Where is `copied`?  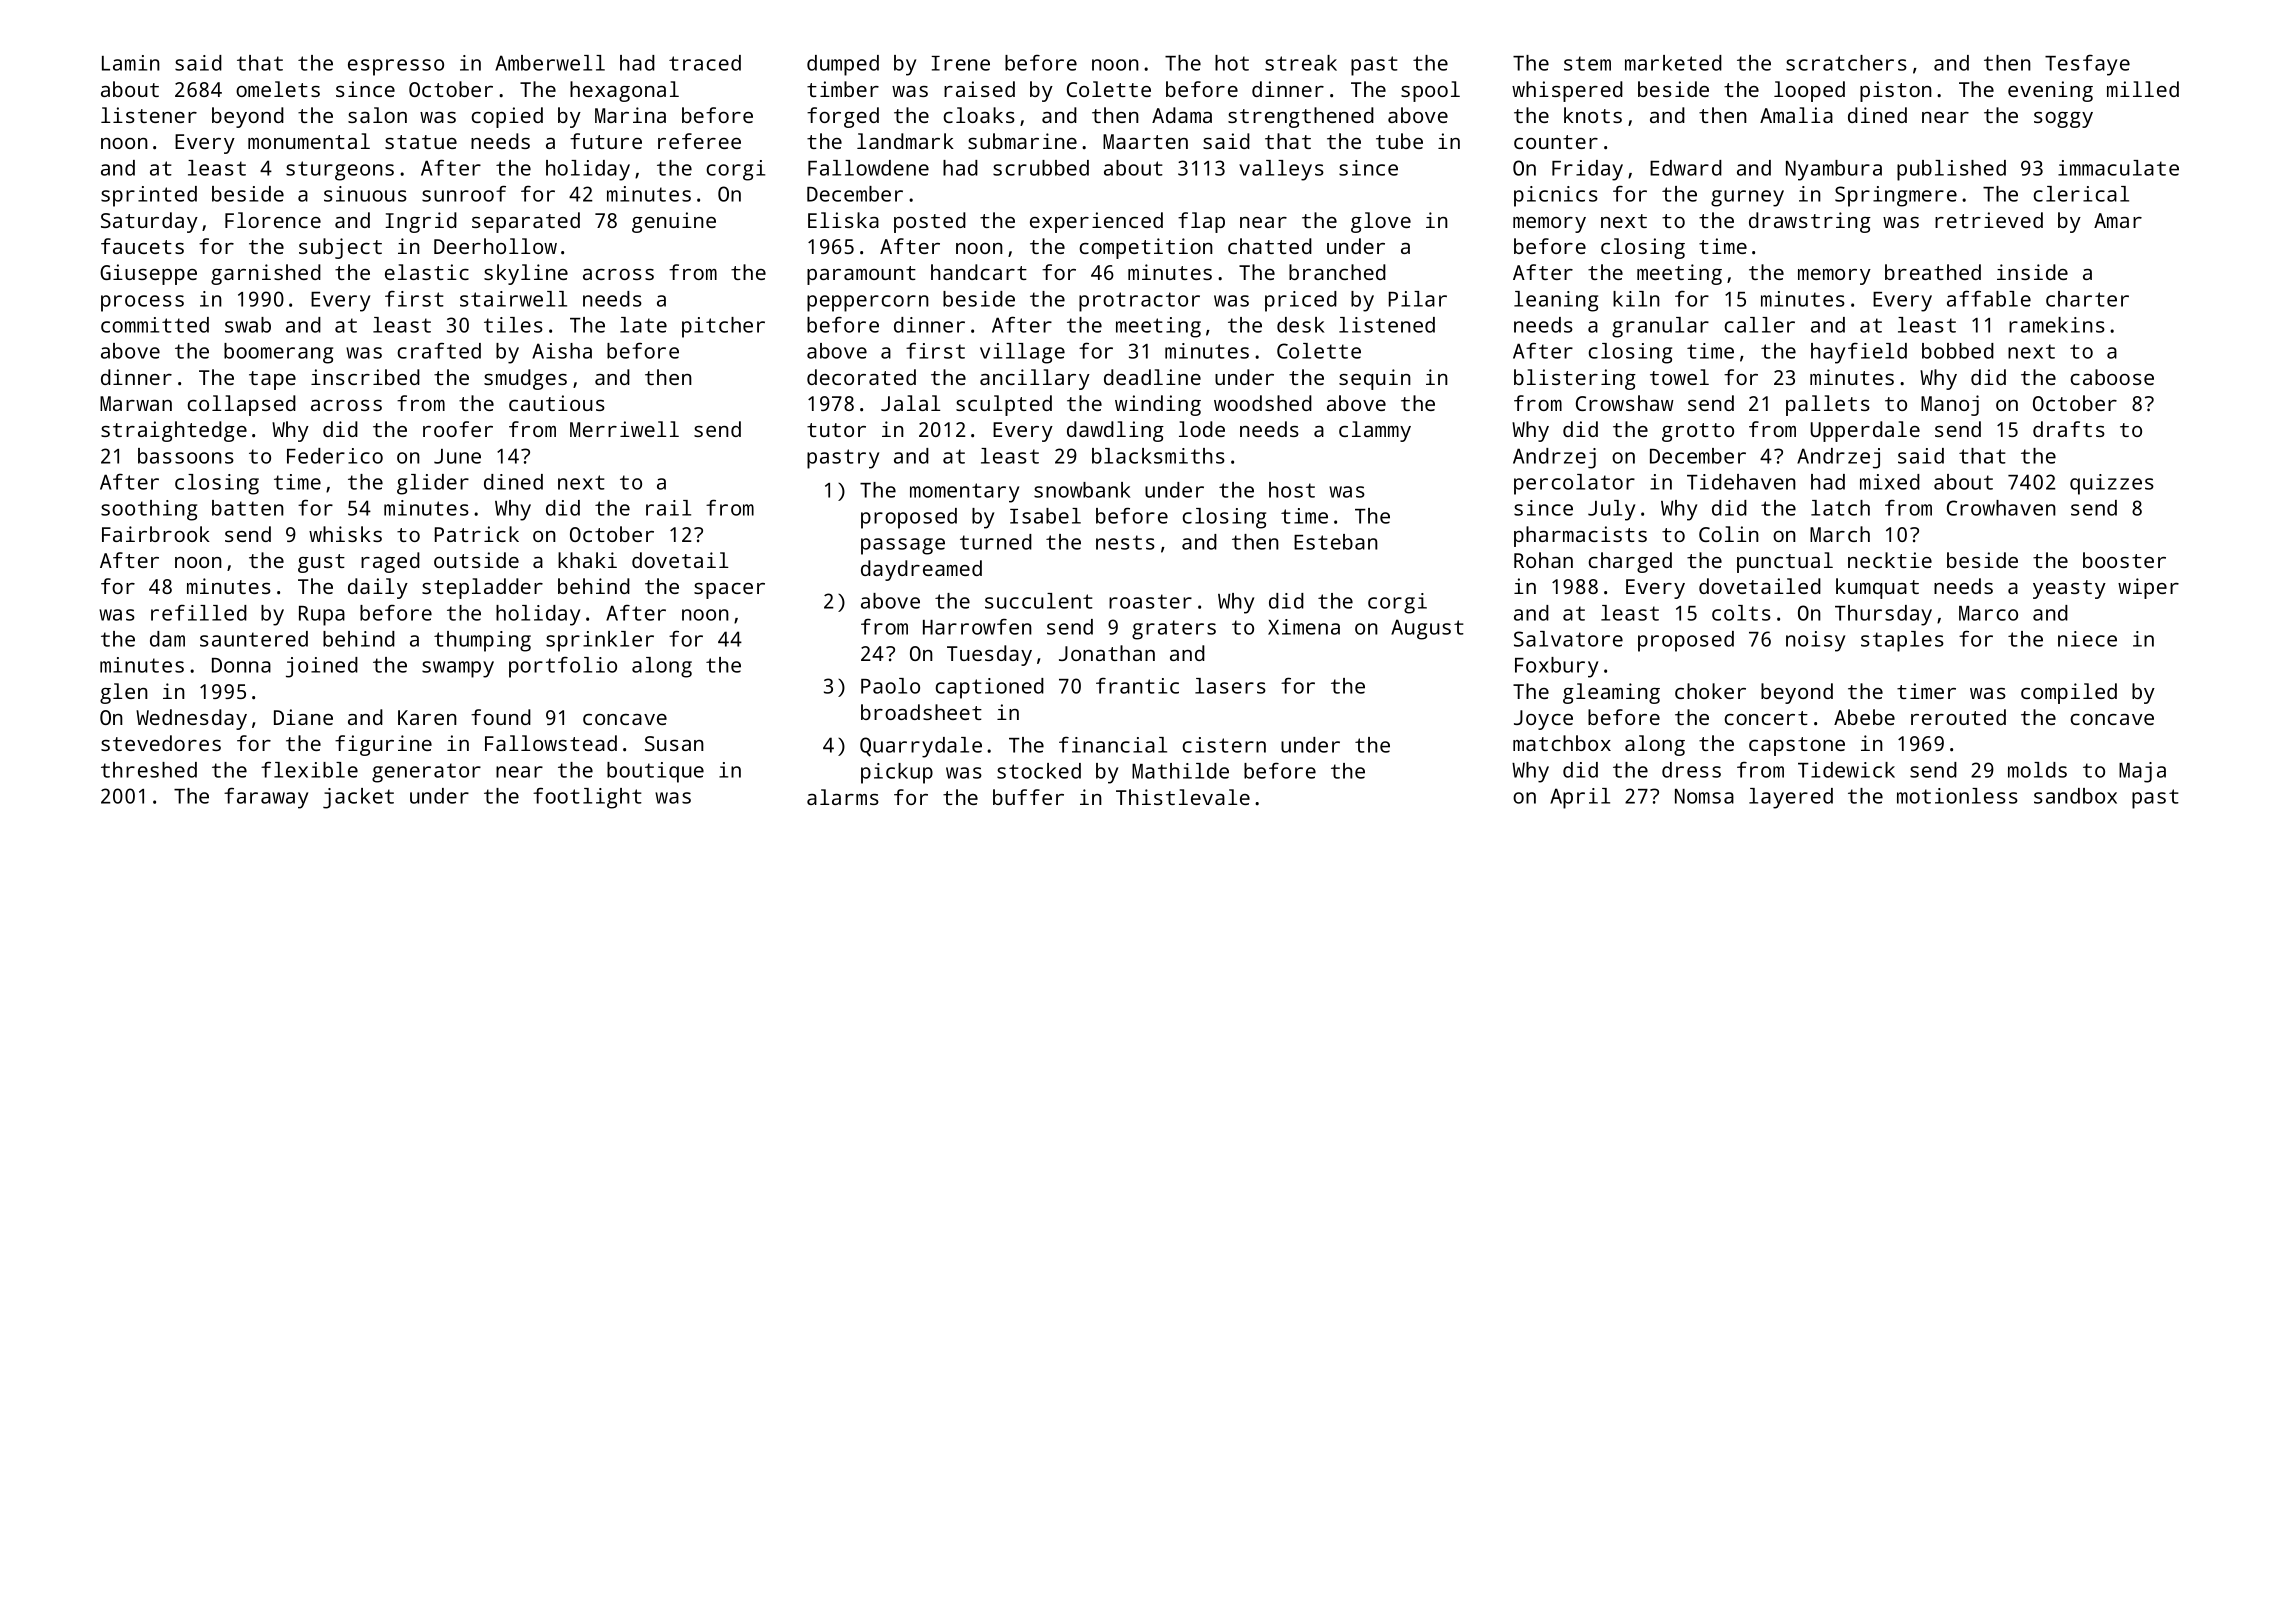
copied is located at coordinates (507, 117).
